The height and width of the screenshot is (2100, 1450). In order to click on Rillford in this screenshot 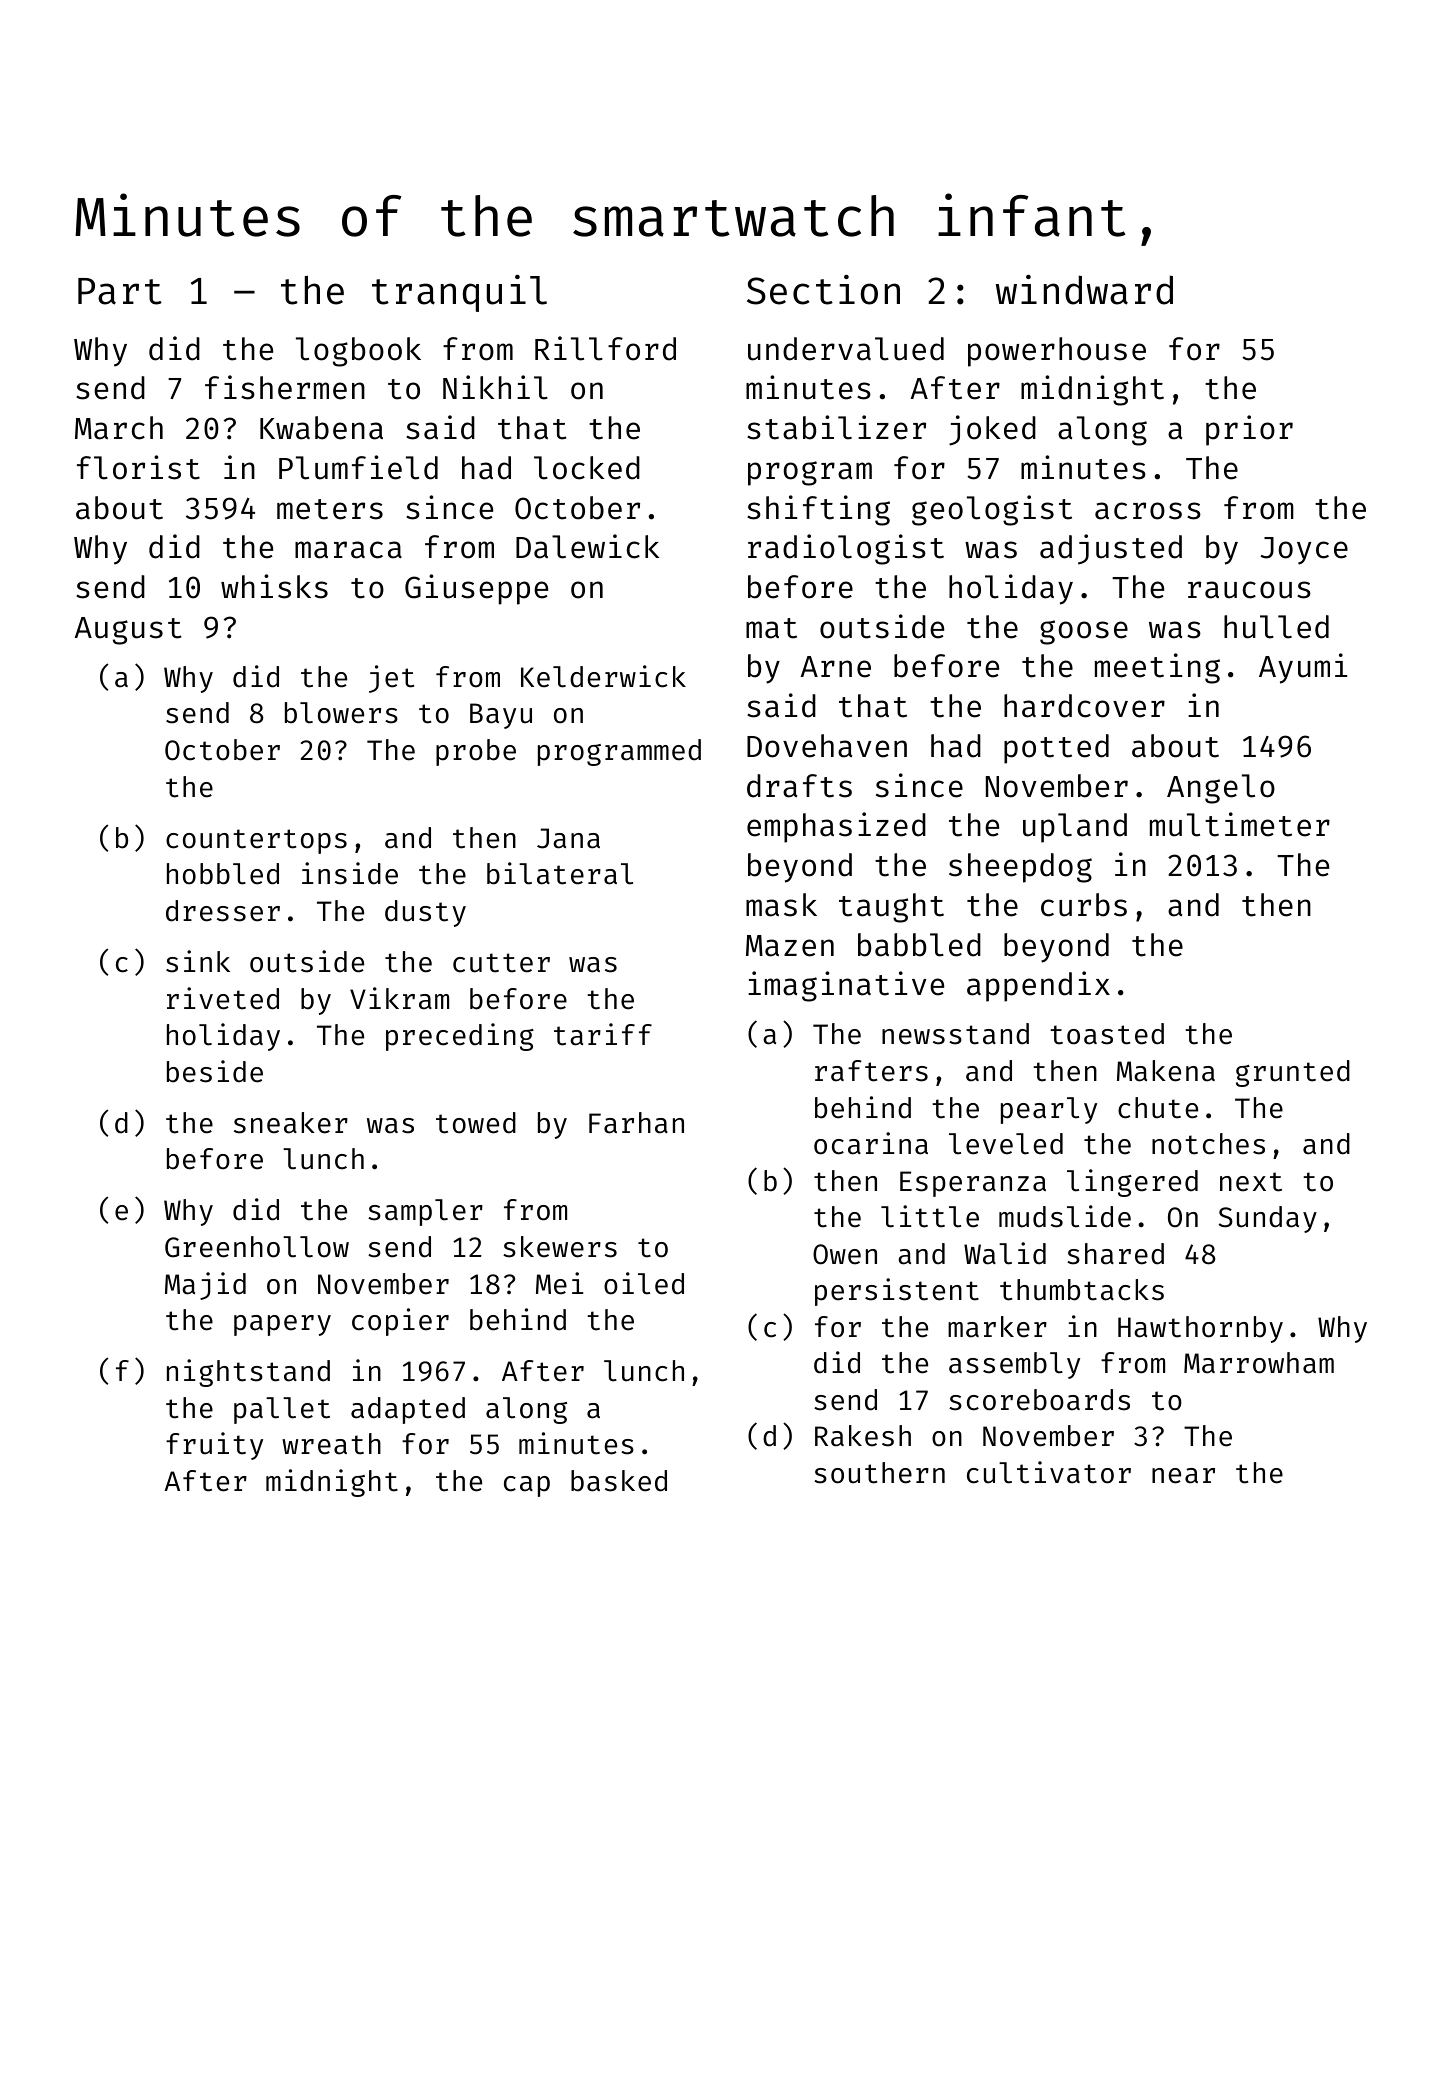, I will do `click(605, 348)`.
